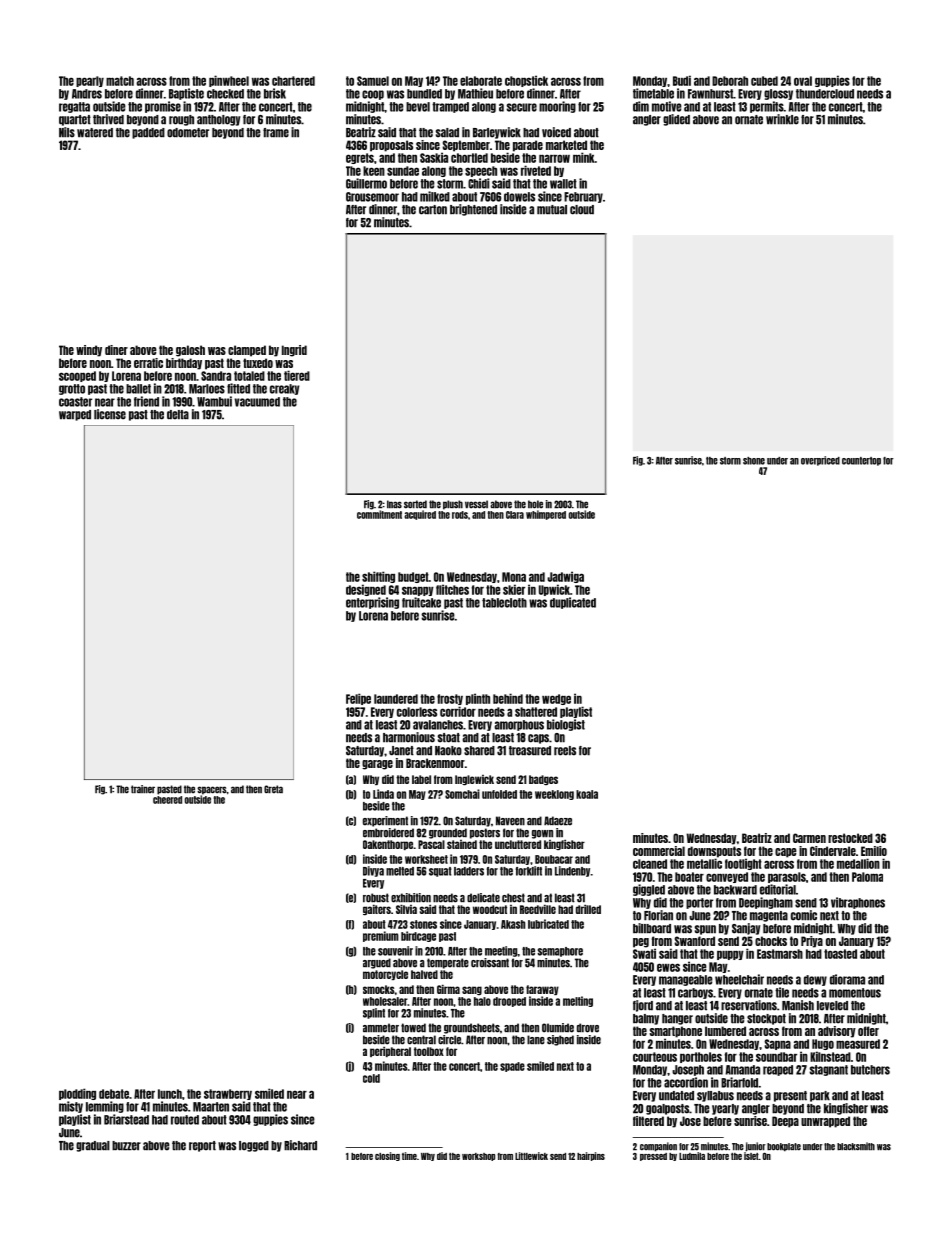  Describe the element at coordinates (75, 415) in the screenshot. I see `warped` at that location.
